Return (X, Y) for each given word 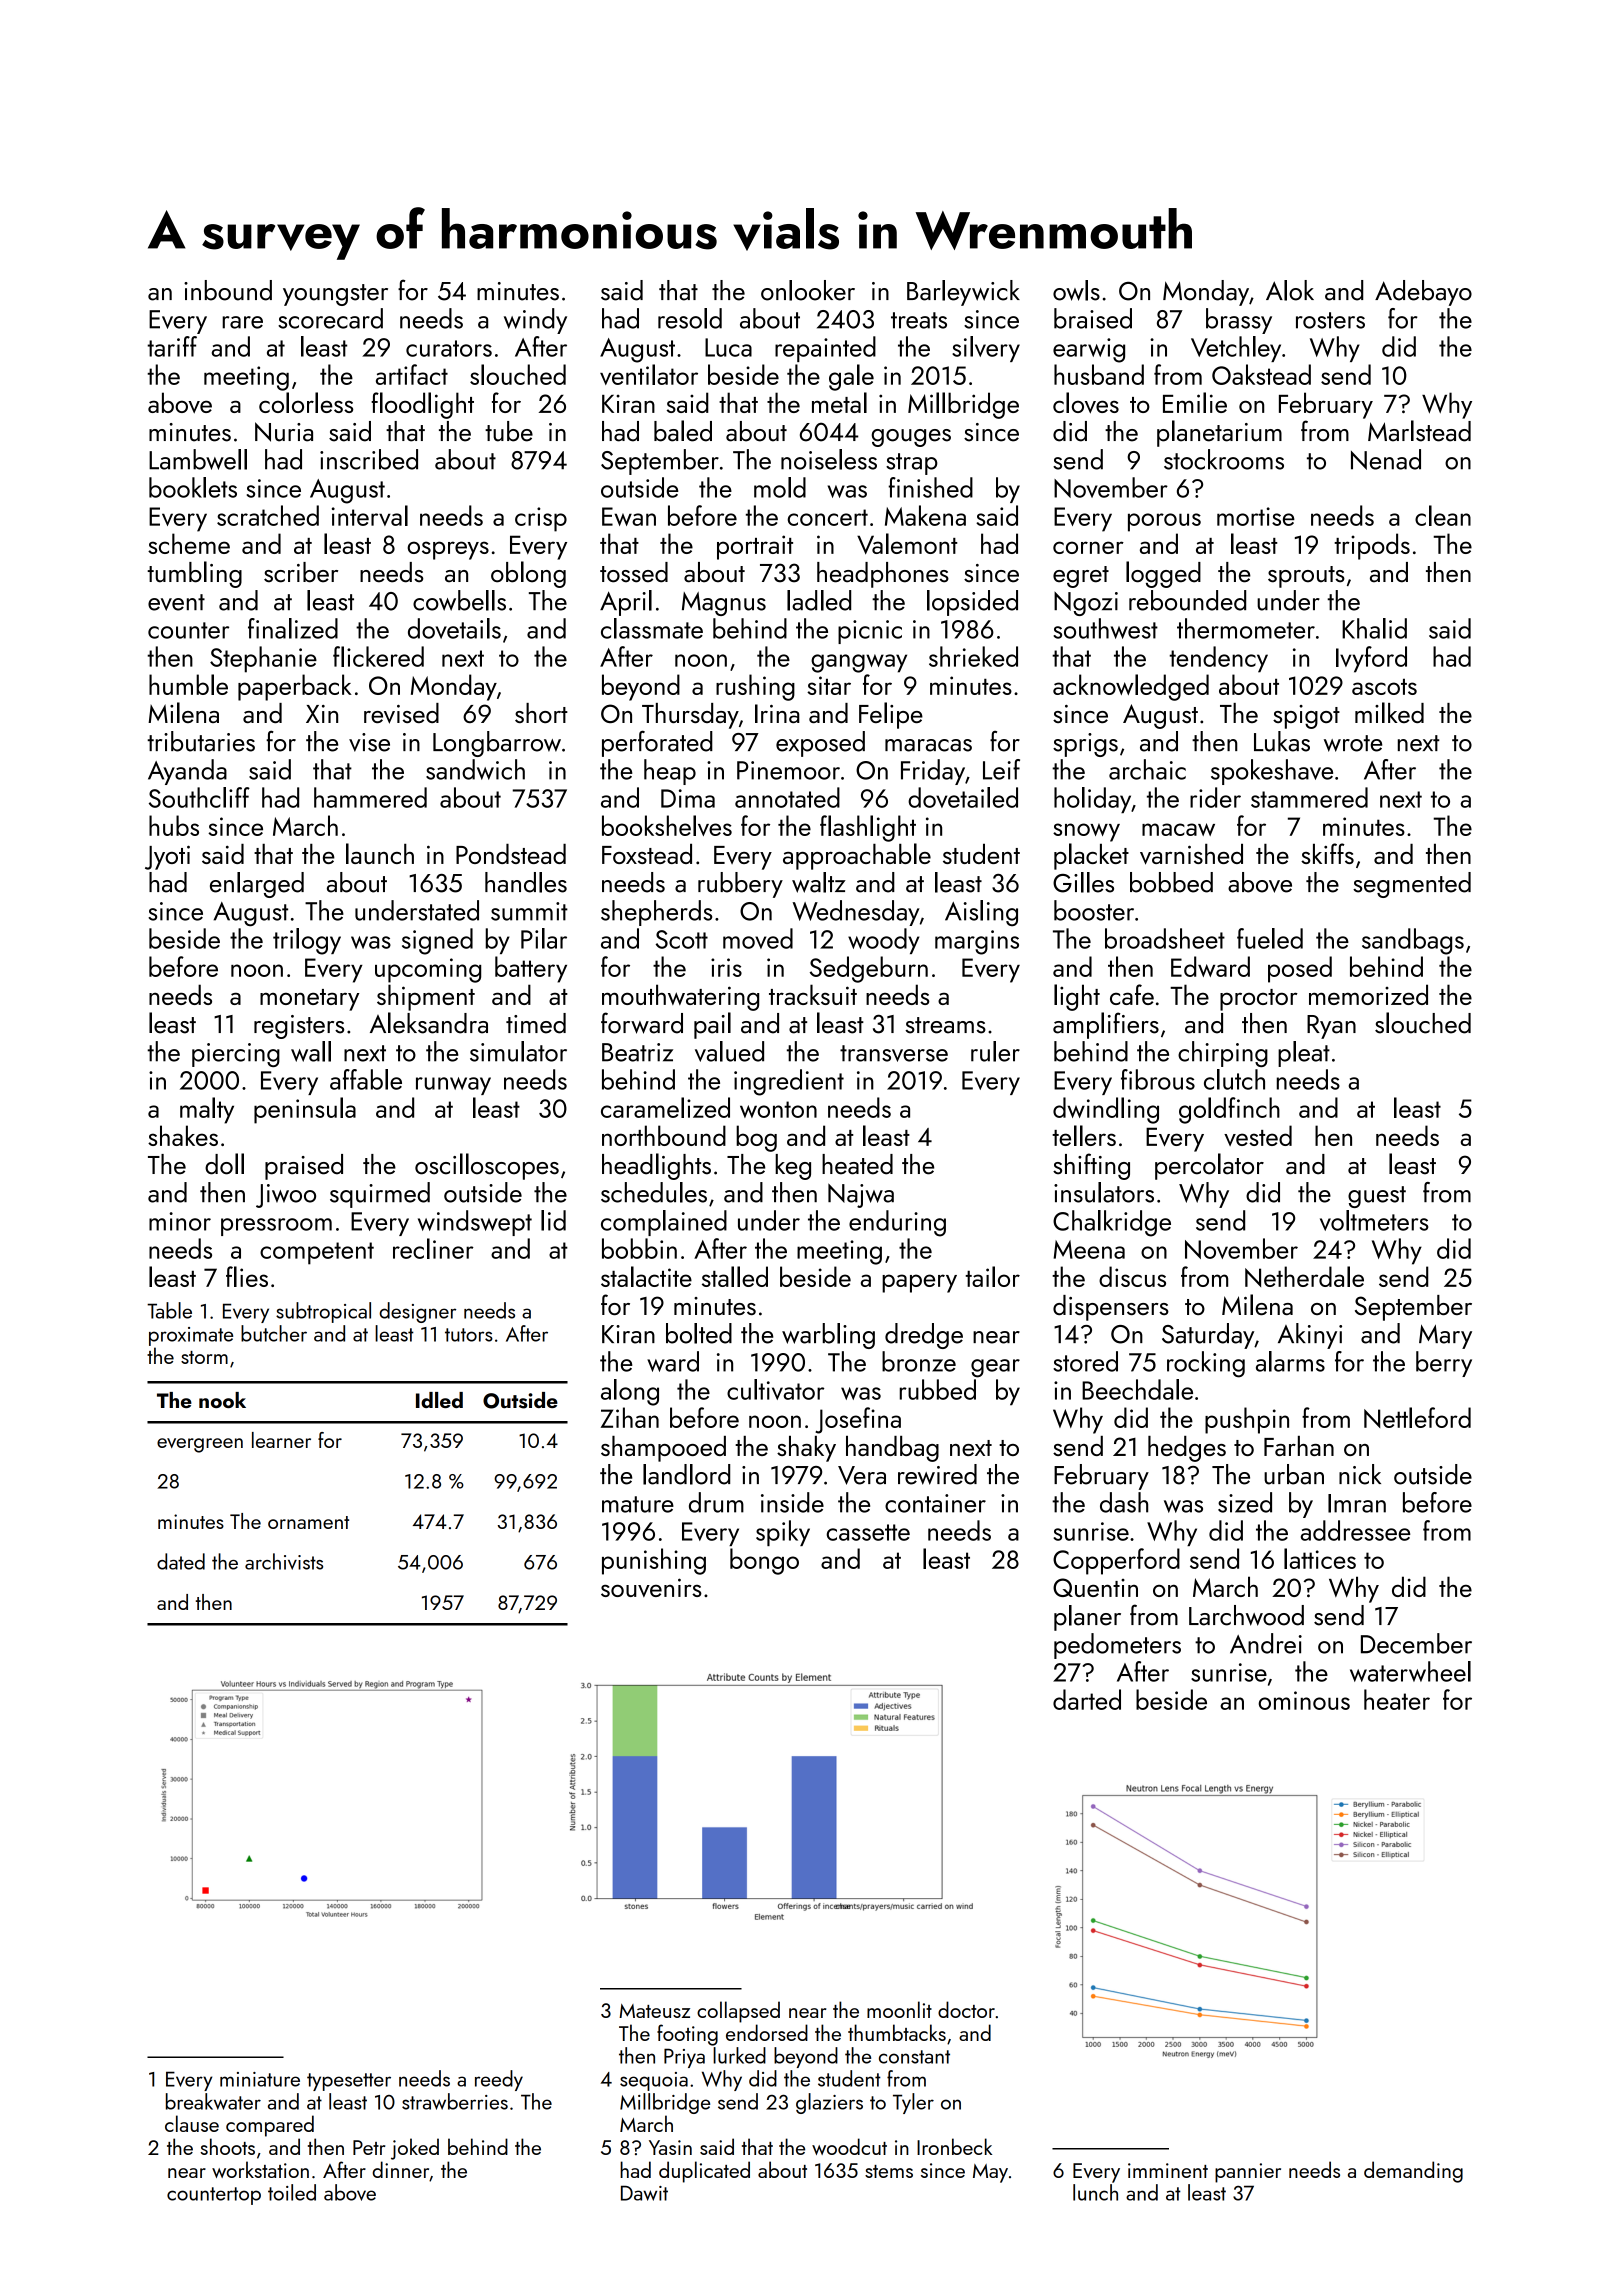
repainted (825, 349)
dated (181, 1561)
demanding (1413, 2172)
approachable (857, 856)
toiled (292, 2192)
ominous (1304, 1700)
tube (509, 431)
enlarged (257, 885)
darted (1087, 1699)
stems (889, 2171)
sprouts (1306, 577)
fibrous (1158, 1079)
